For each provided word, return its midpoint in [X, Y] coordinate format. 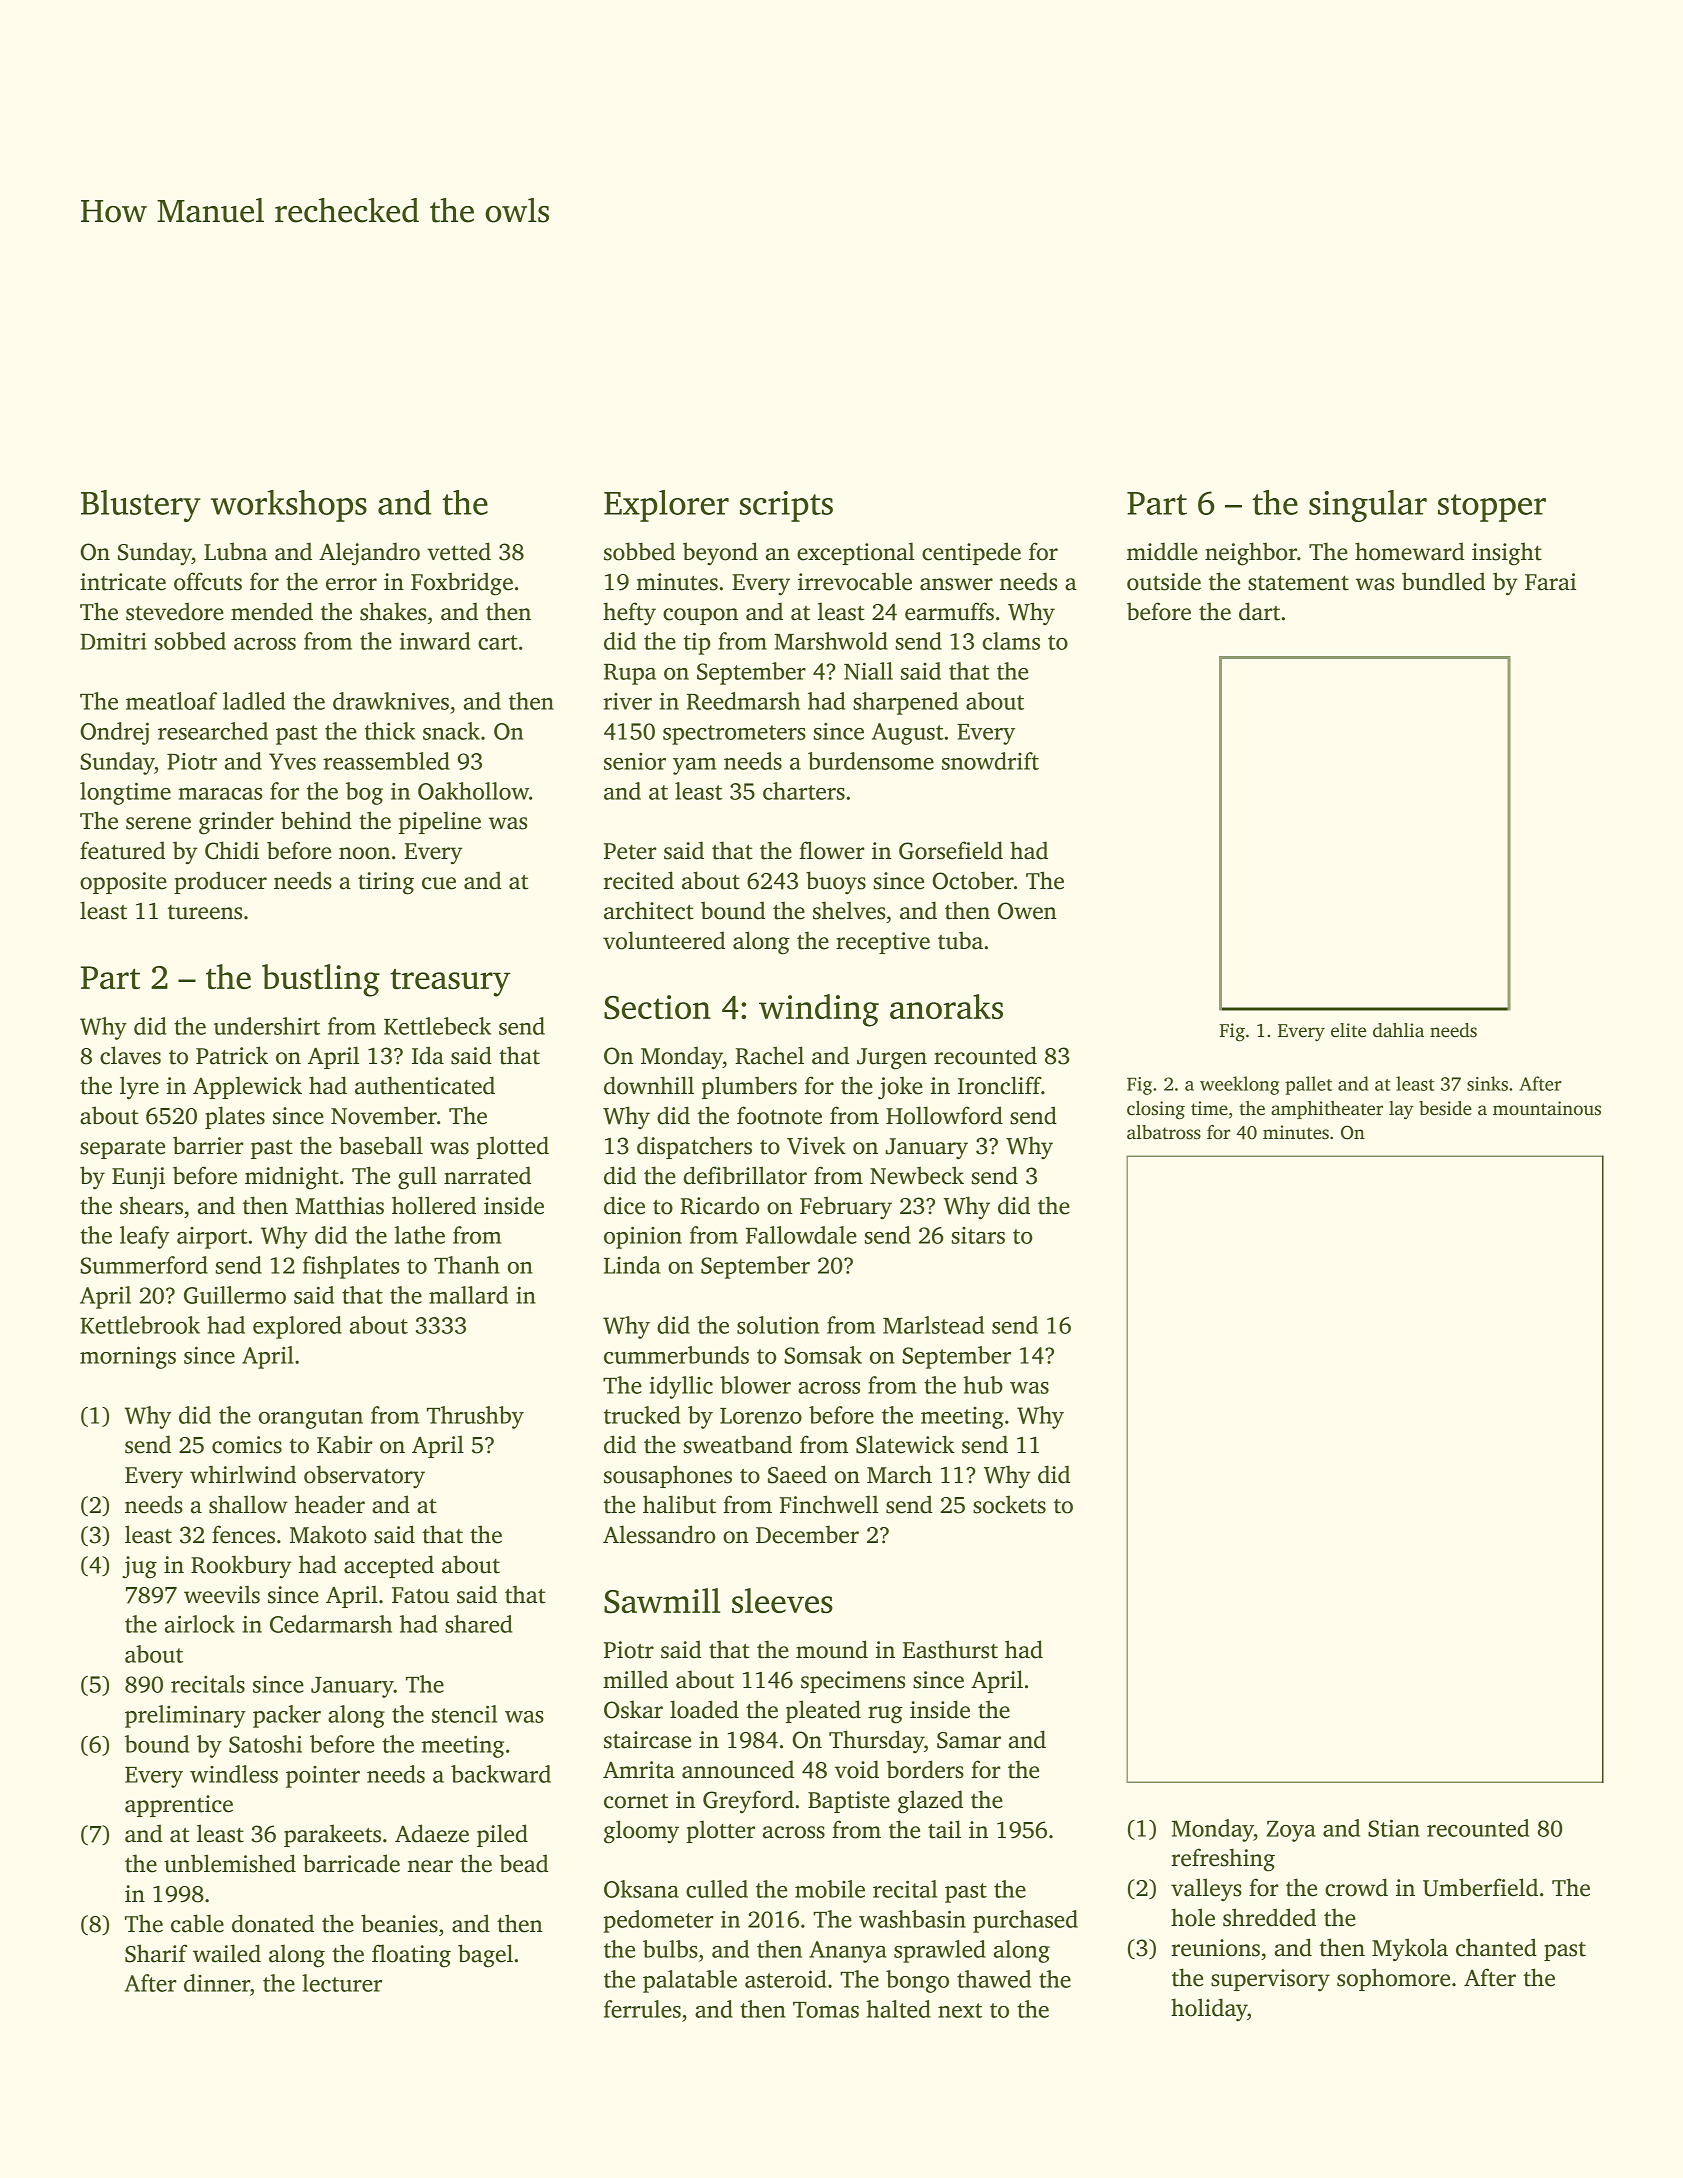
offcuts [208, 581]
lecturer [342, 1983]
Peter [630, 851]
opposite [123, 883]
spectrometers [734, 735]
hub [983, 1385]
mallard [468, 1295]
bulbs [670, 1949]
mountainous [1547, 1108]
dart [1259, 611]
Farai [1550, 582]
